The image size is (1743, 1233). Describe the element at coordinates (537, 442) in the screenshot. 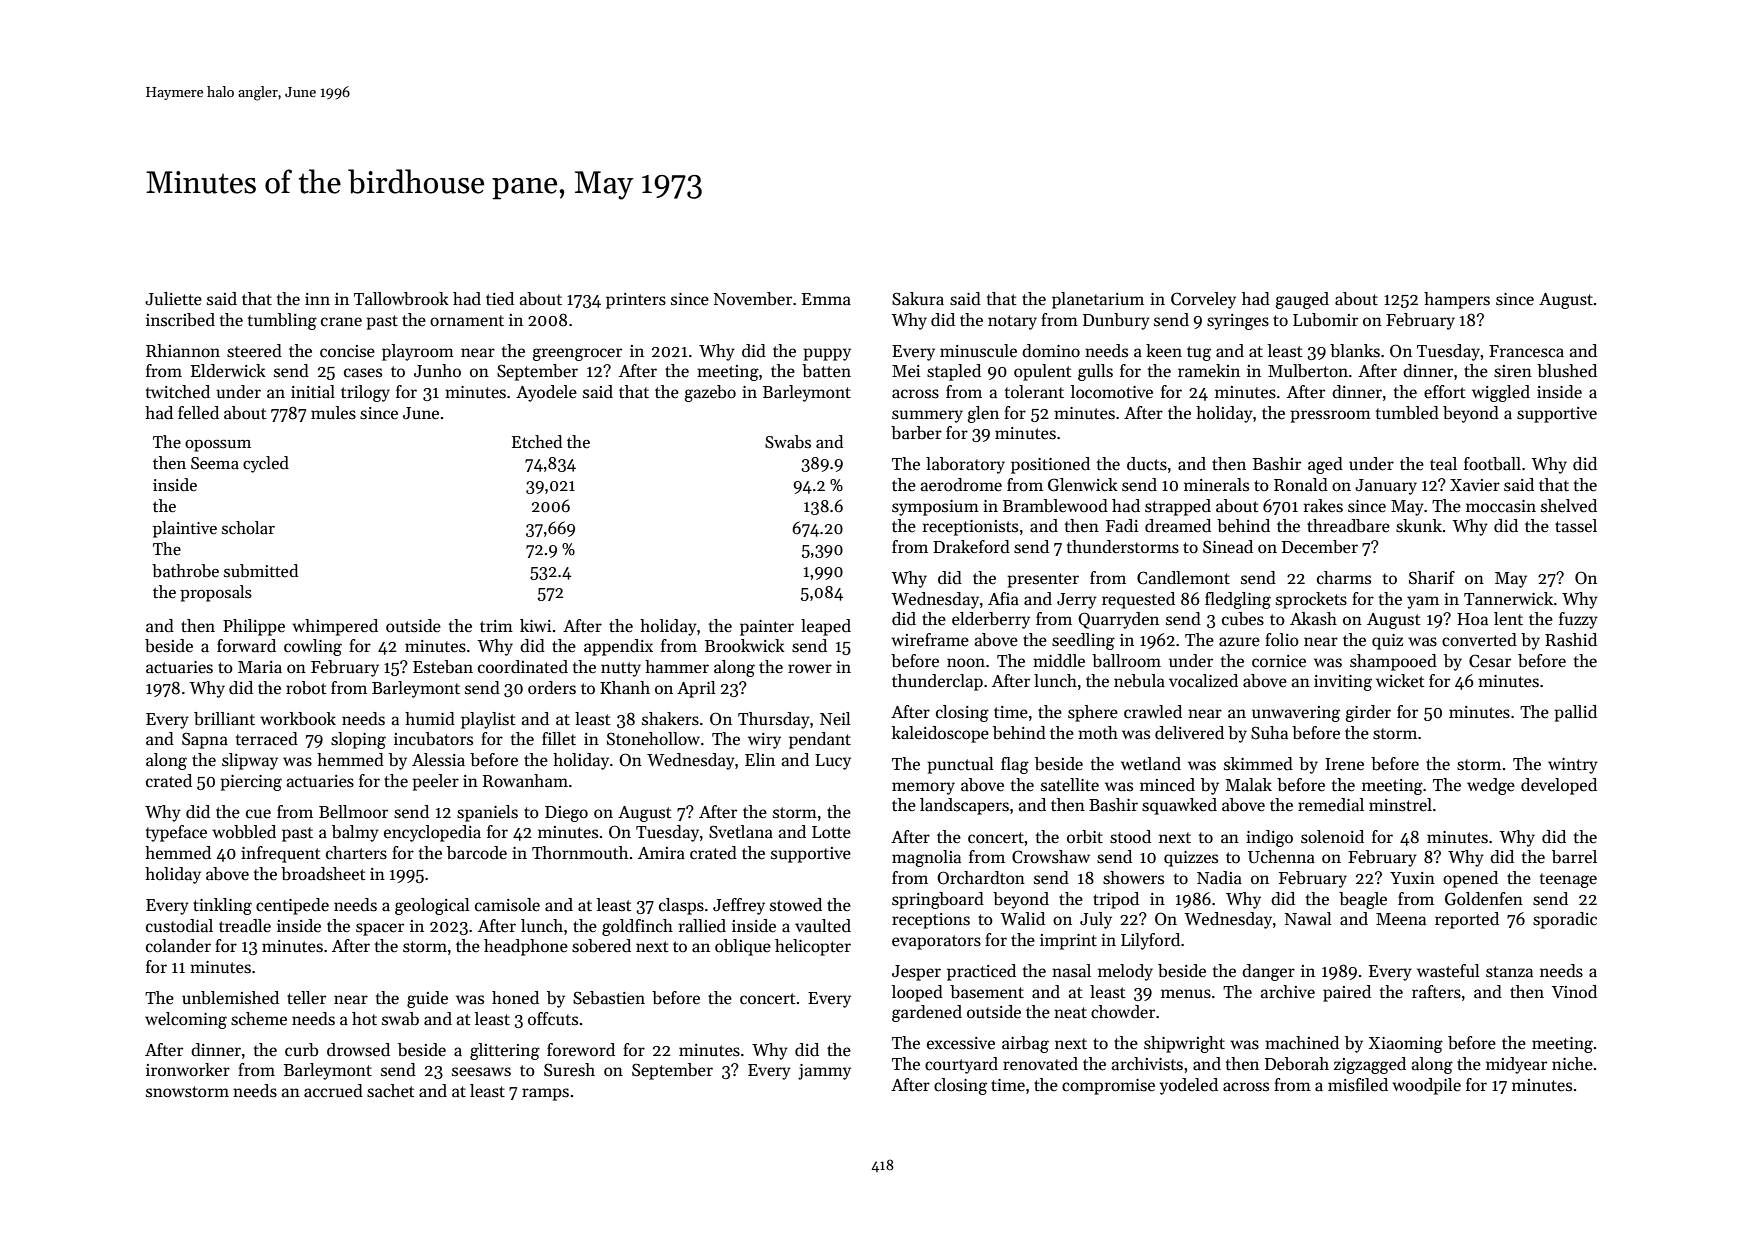

I see `Etched` at that location.
